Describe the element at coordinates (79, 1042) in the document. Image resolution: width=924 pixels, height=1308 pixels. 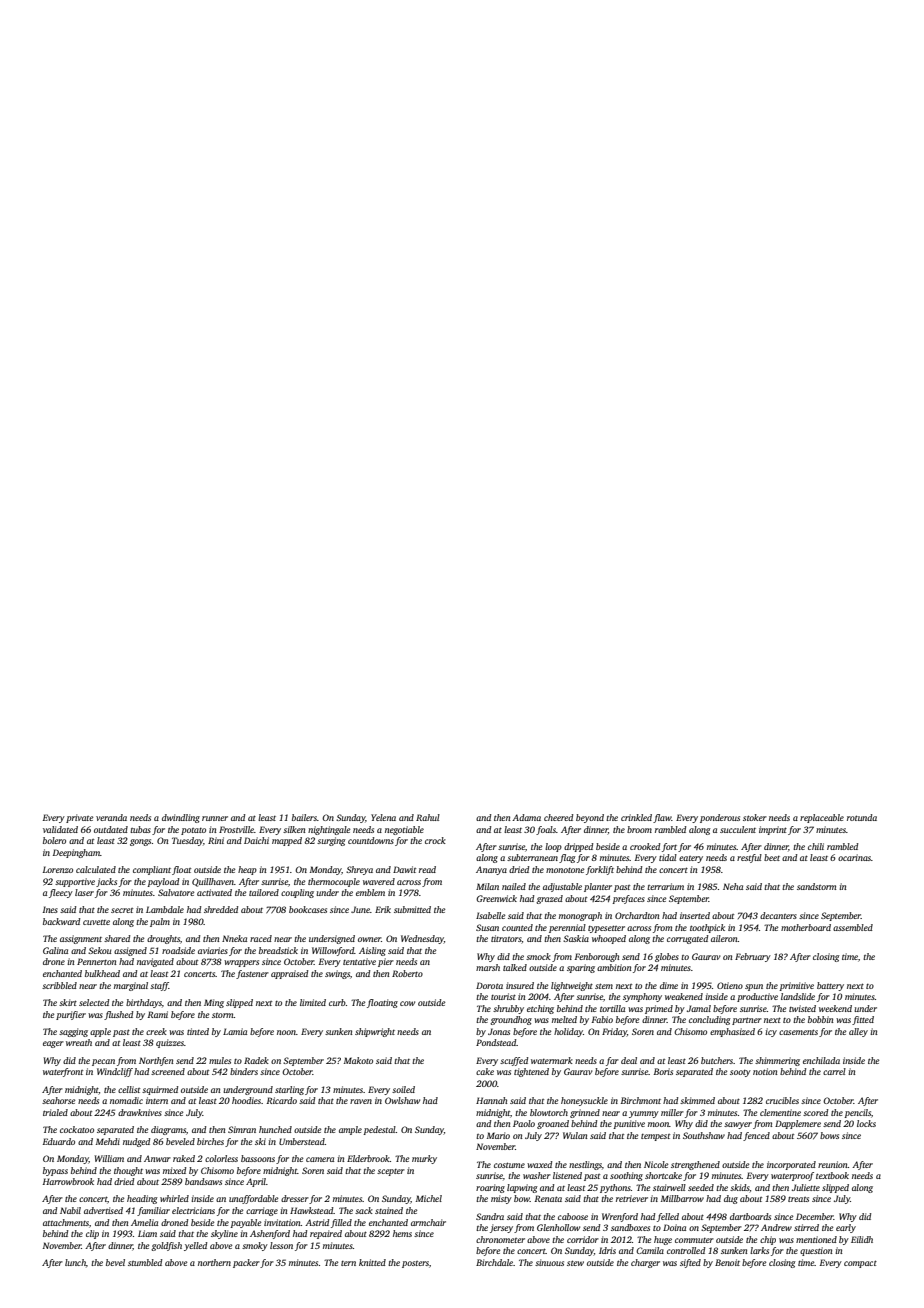
I see `wreath` at that location.
